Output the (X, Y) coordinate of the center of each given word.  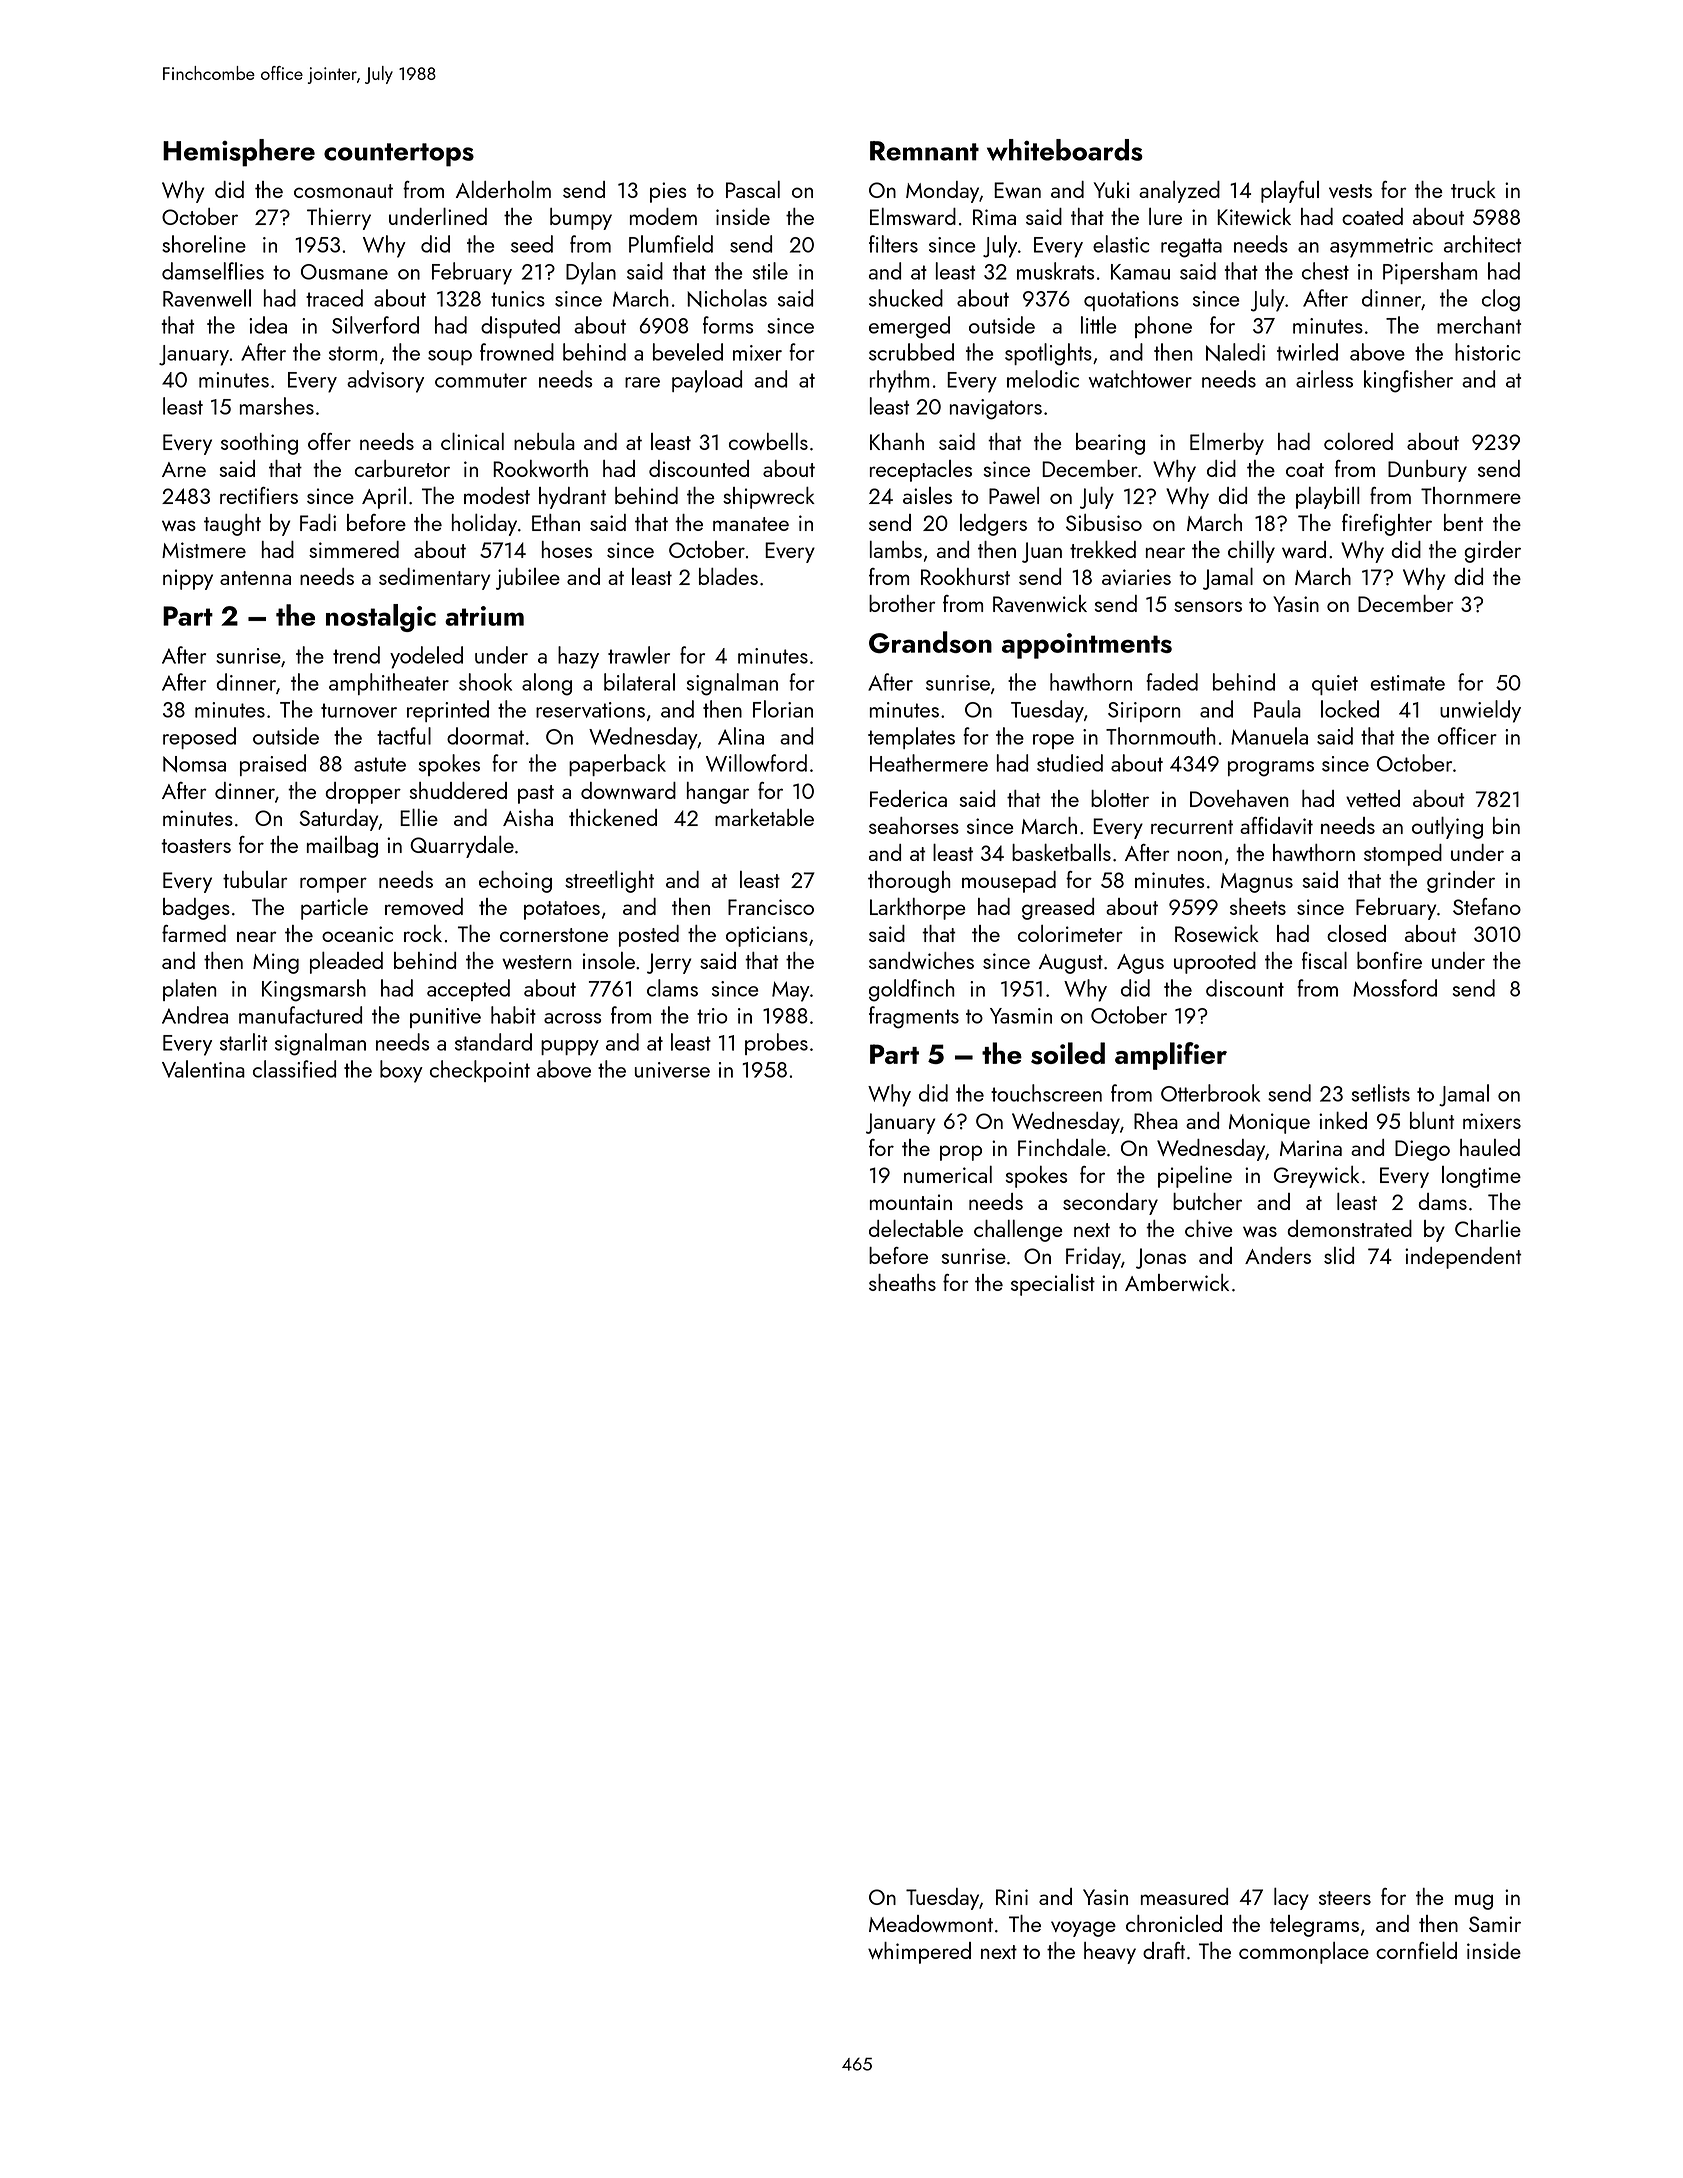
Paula (1277, 709)
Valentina (203, 1069)
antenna (255, 578)
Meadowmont (931, 1923)
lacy (1291, 1899)
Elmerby (1227, 444)
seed (532, 244)
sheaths (902, 1282)
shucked (906, 298)
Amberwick (1177, 1282)
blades (728, 576)
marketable (764, 817)
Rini (1012, 1897)
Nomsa (194, 764)
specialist (1053, 1285)
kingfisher (1408, 381)
